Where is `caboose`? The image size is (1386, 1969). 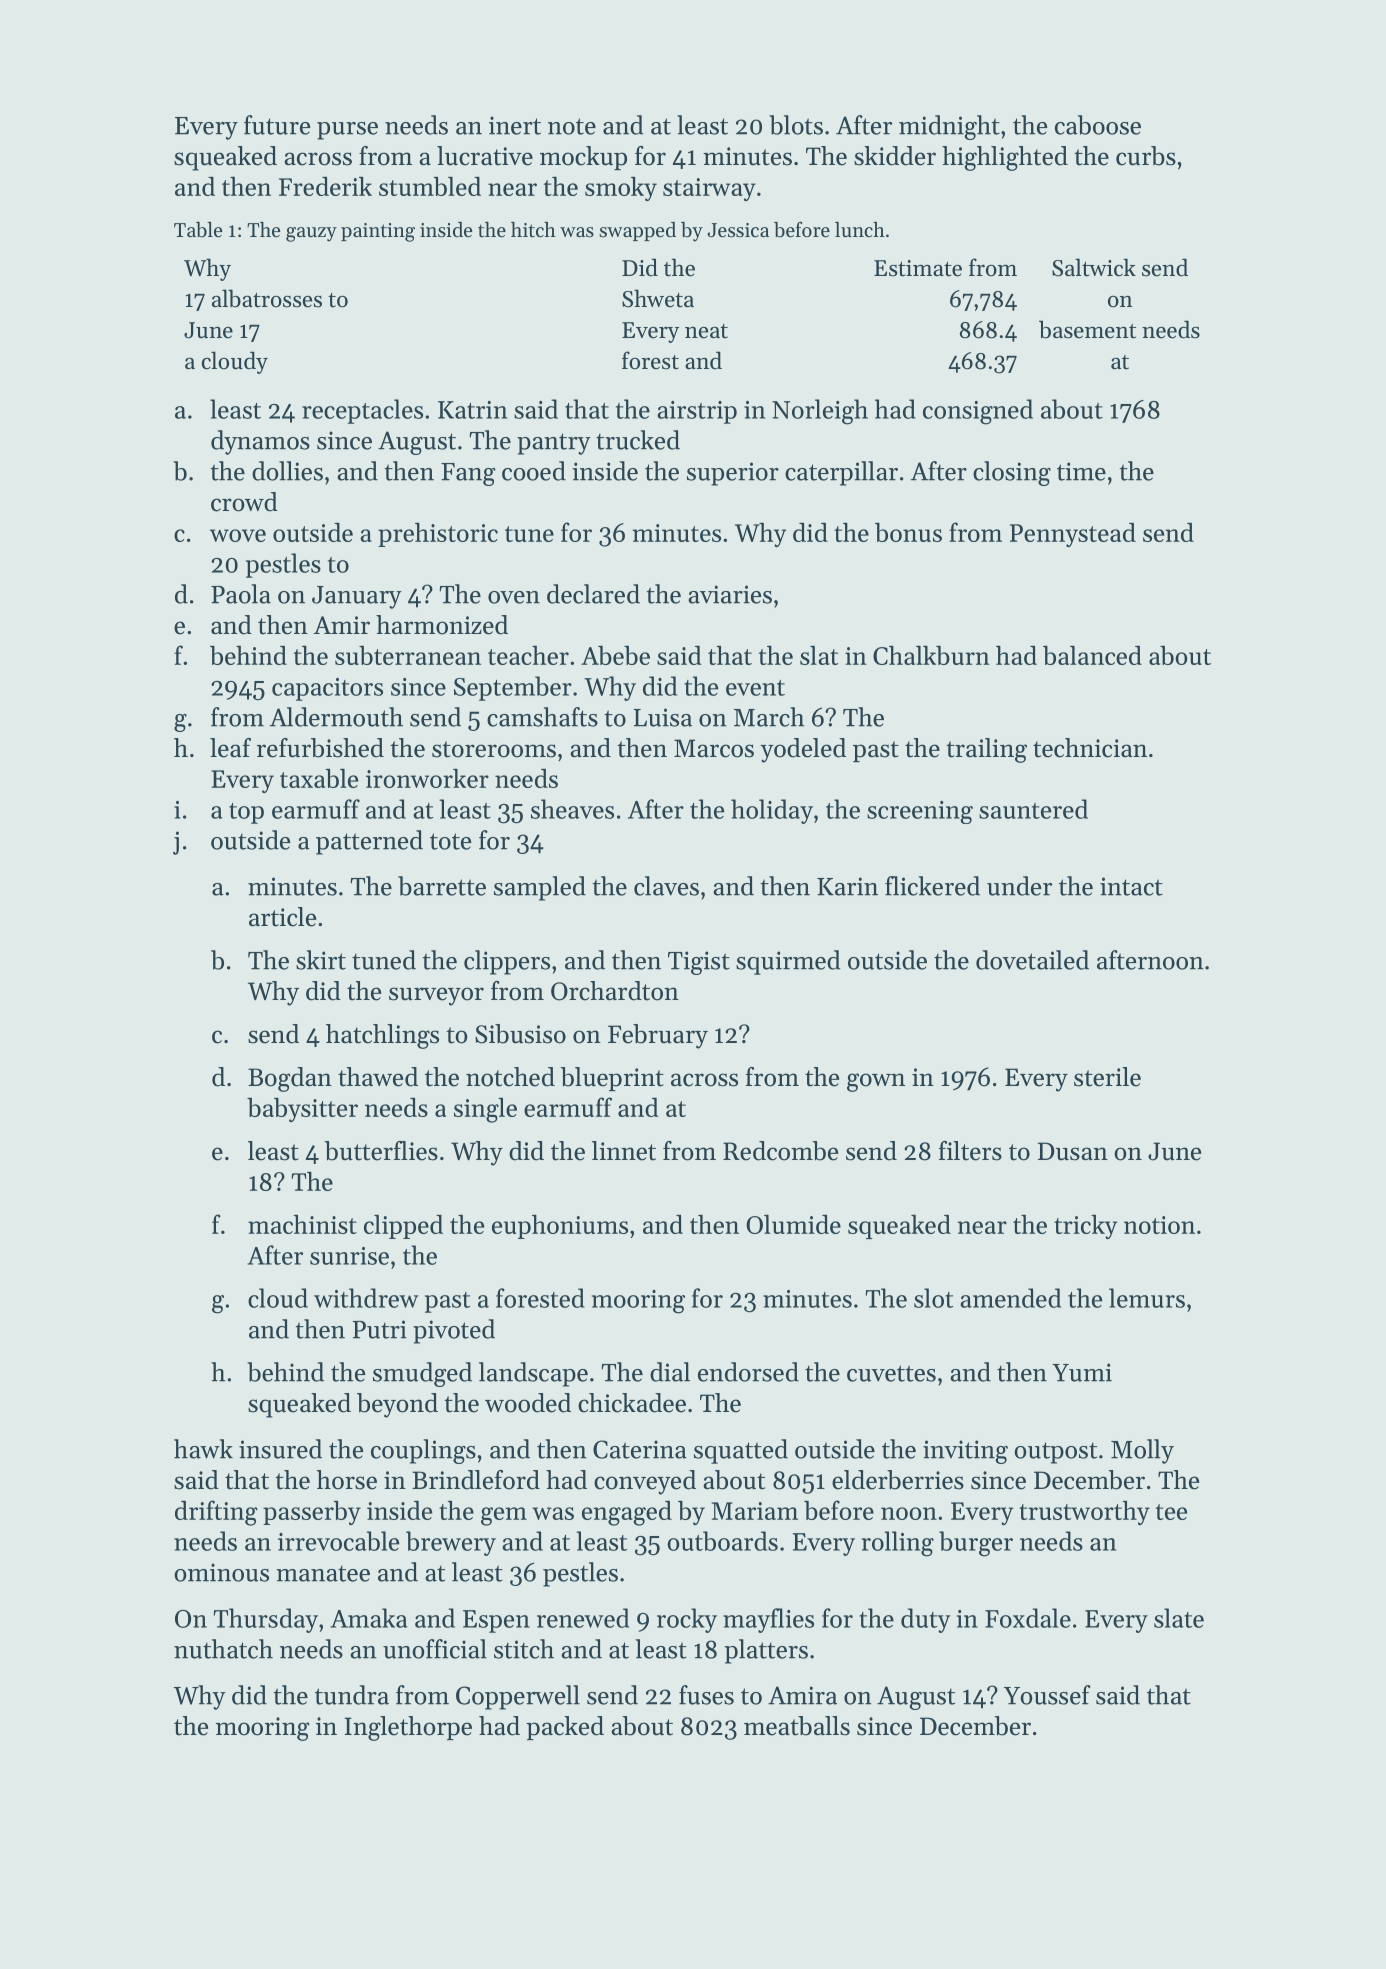 caboose is located at coordinates (1098, 125).
